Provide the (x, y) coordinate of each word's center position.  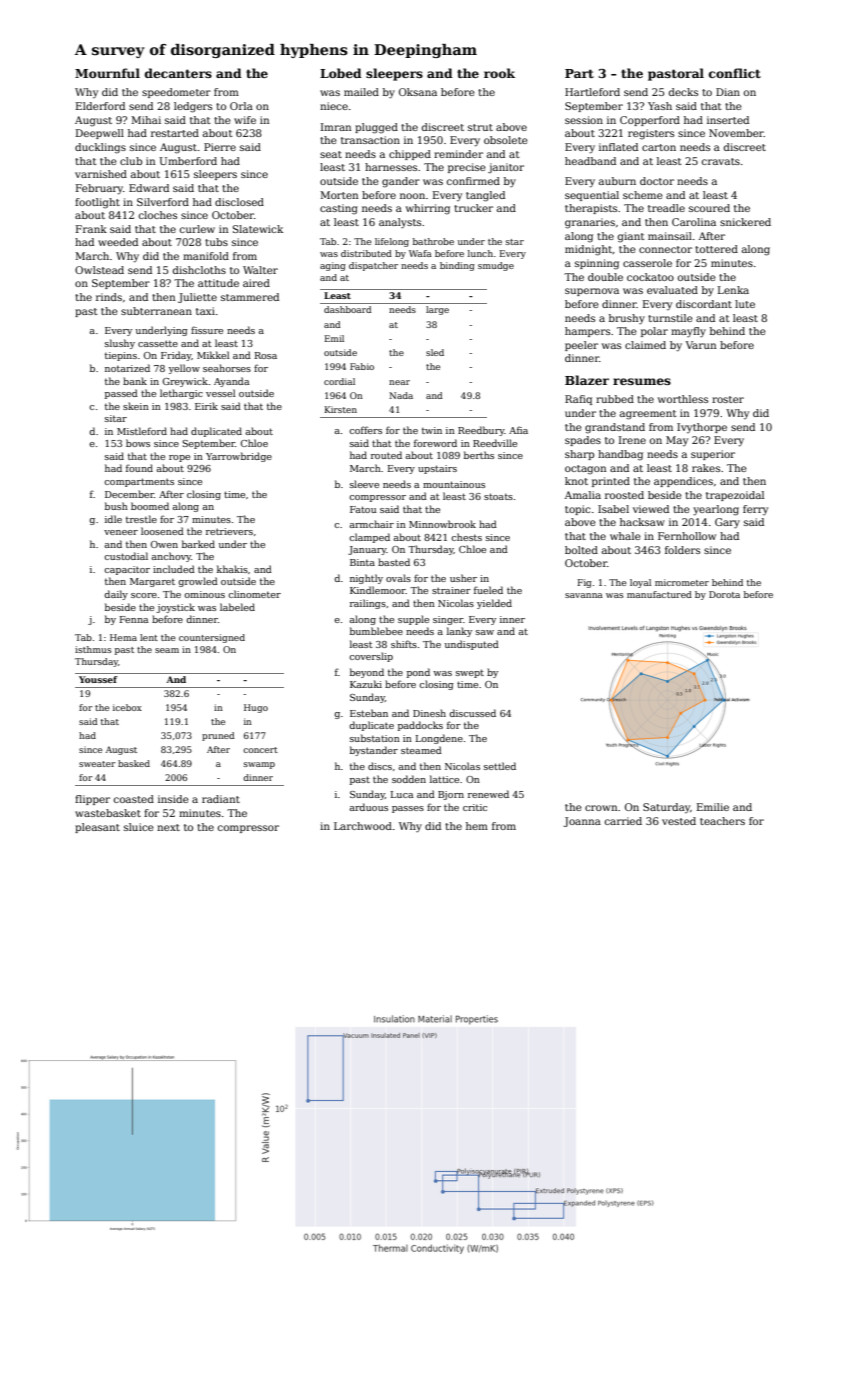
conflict (735, 73)
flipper (92, 800)
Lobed (341, 73)
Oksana (418, 92)
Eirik (206, 406)
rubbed (615, 399)
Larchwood (363, 826)
